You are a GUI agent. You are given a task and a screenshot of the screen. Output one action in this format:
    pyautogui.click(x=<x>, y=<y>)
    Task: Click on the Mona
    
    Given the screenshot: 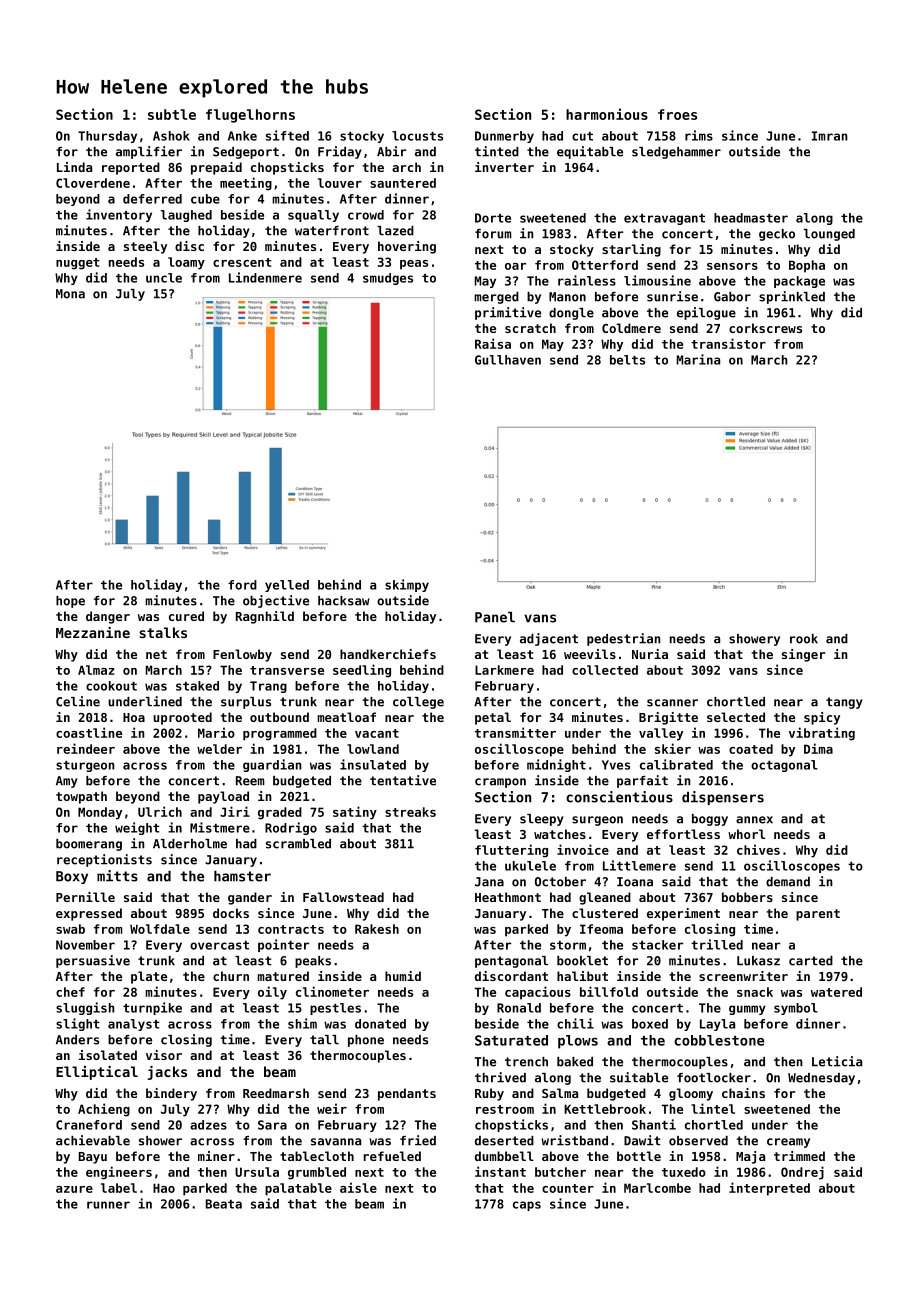 What is the action you would take?
    pyautogui.click(x=70, y=294)
